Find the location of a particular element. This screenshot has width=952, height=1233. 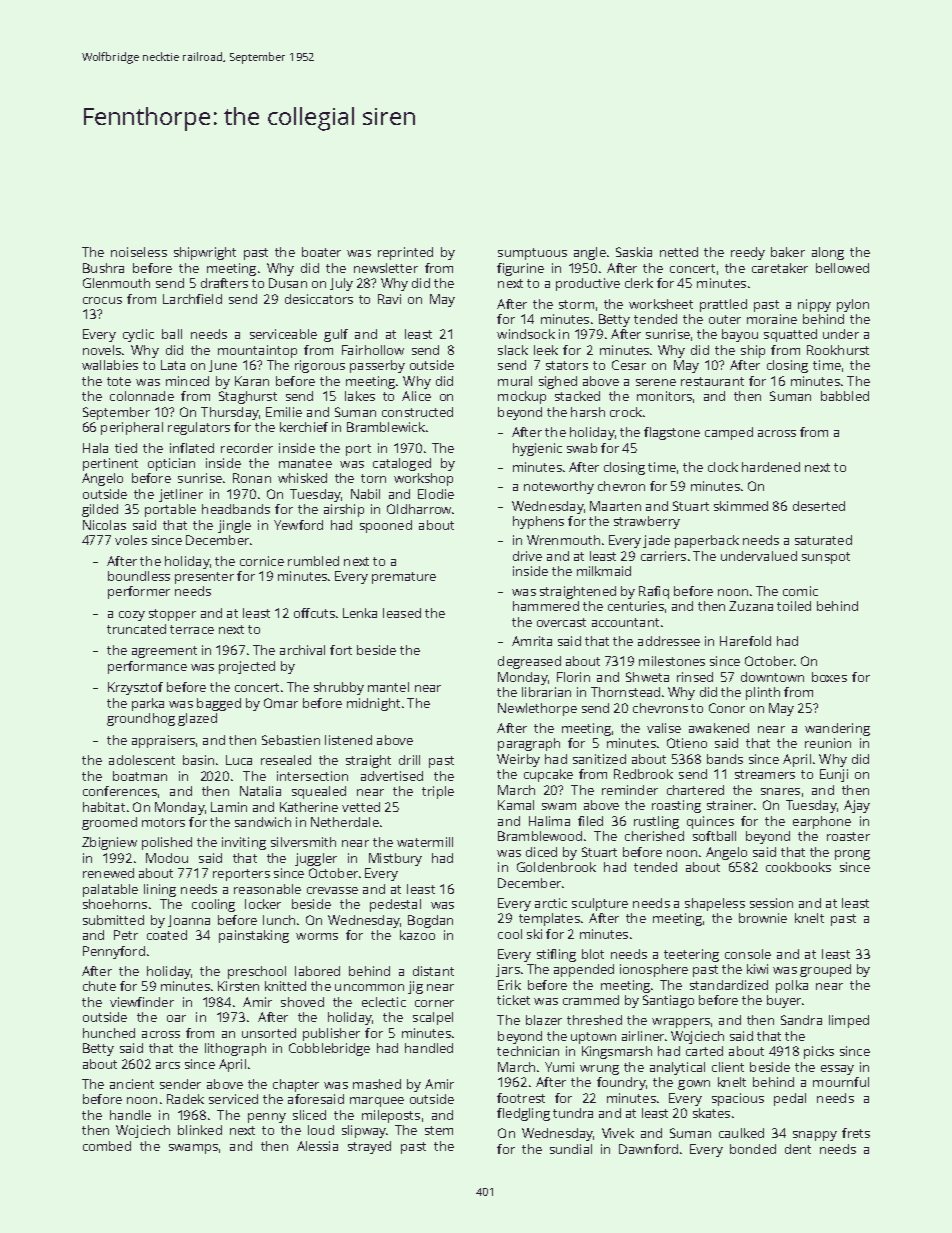

strayed is located at coordinates (369, 1147).
